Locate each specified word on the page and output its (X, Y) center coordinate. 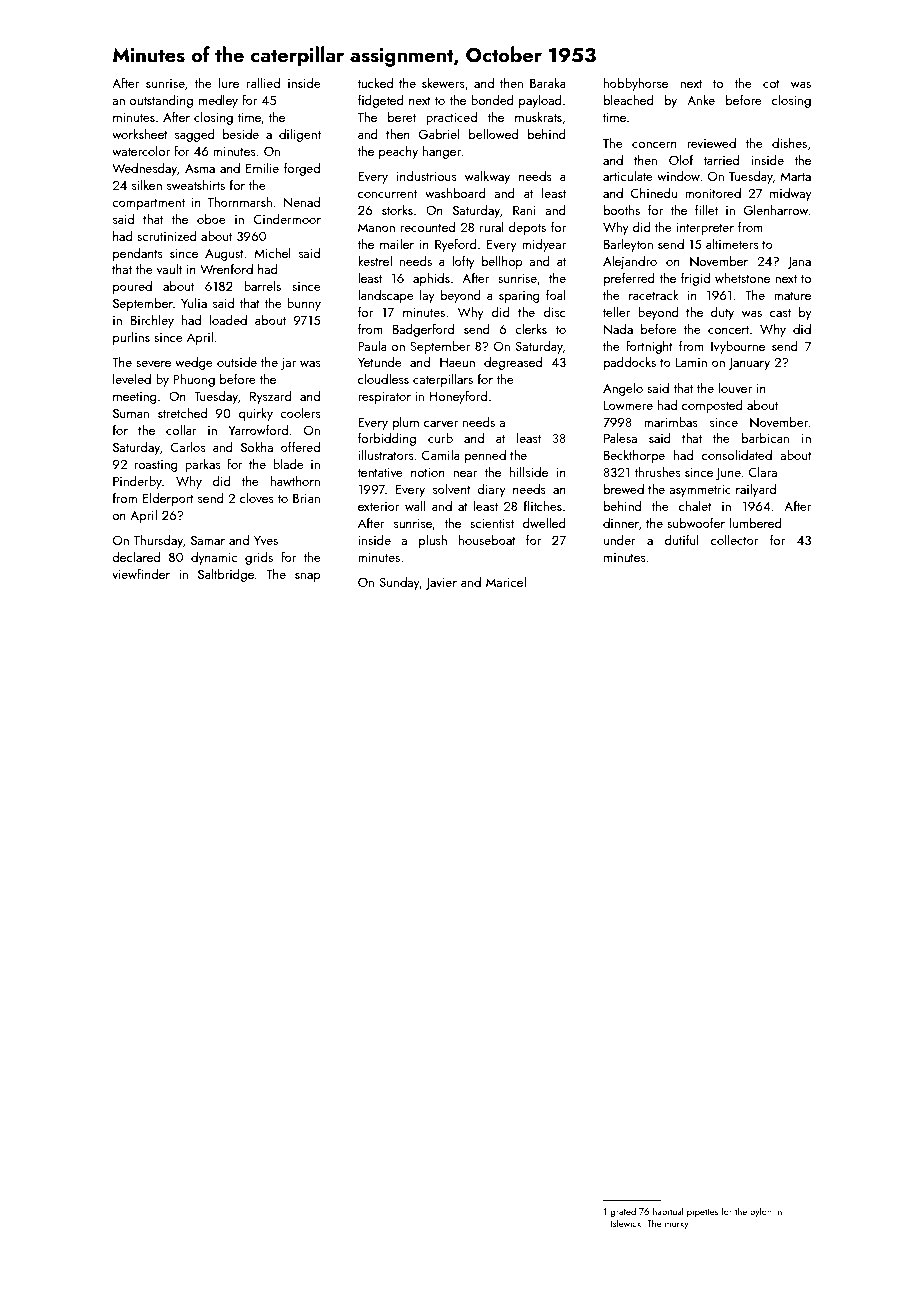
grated (623, 1212)
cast (780, 313)
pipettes (702, 1212)
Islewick (626, 1223)
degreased (513, 363)
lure (229, 83)
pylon (761, 1212)
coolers (300, 412)
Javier (441, 584)
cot (771, 84)
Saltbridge (226, 575)
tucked (375, 82)
